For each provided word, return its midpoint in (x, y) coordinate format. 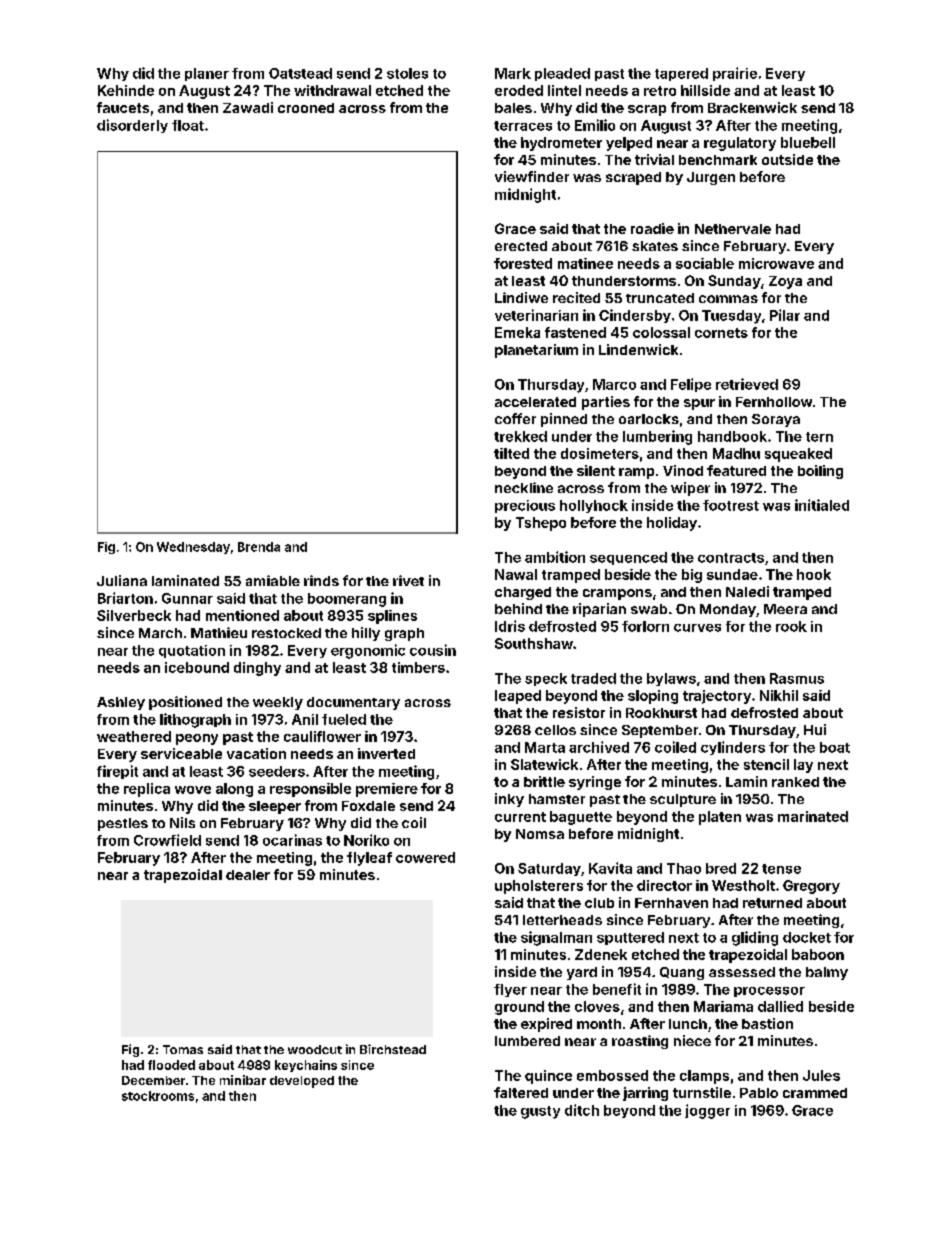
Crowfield (167, 840)
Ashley (121, 703)
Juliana (122, 580)
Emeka (517, 332)
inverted (386, 753)
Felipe (691, 385)
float (188, 125)
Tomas (183, 1049)
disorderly (132, 126)
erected (521, 246)
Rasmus (797, 678)
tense (781, 869)
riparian (599, 610)
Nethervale (733, 229)
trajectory (717, 697)
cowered (425, 857)
